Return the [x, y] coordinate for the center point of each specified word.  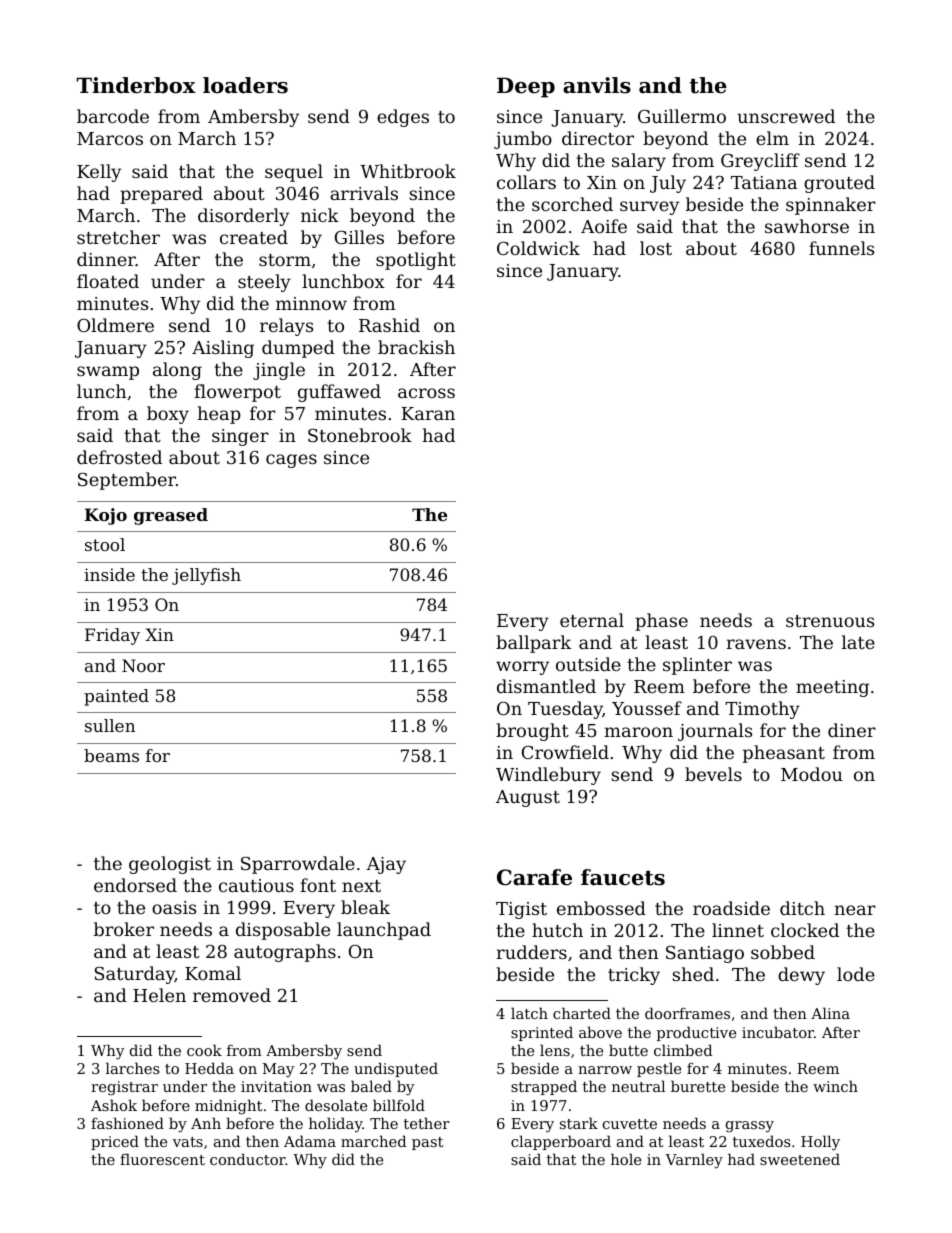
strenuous [830, 621]
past [427, 1143]
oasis [174, 907]
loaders [245, 85]
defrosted [119, 457]
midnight [228, 1107]
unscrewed [786, 116]
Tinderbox [136, 85]
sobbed [783, 952]
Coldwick [538, 248]
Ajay [386, 865]
